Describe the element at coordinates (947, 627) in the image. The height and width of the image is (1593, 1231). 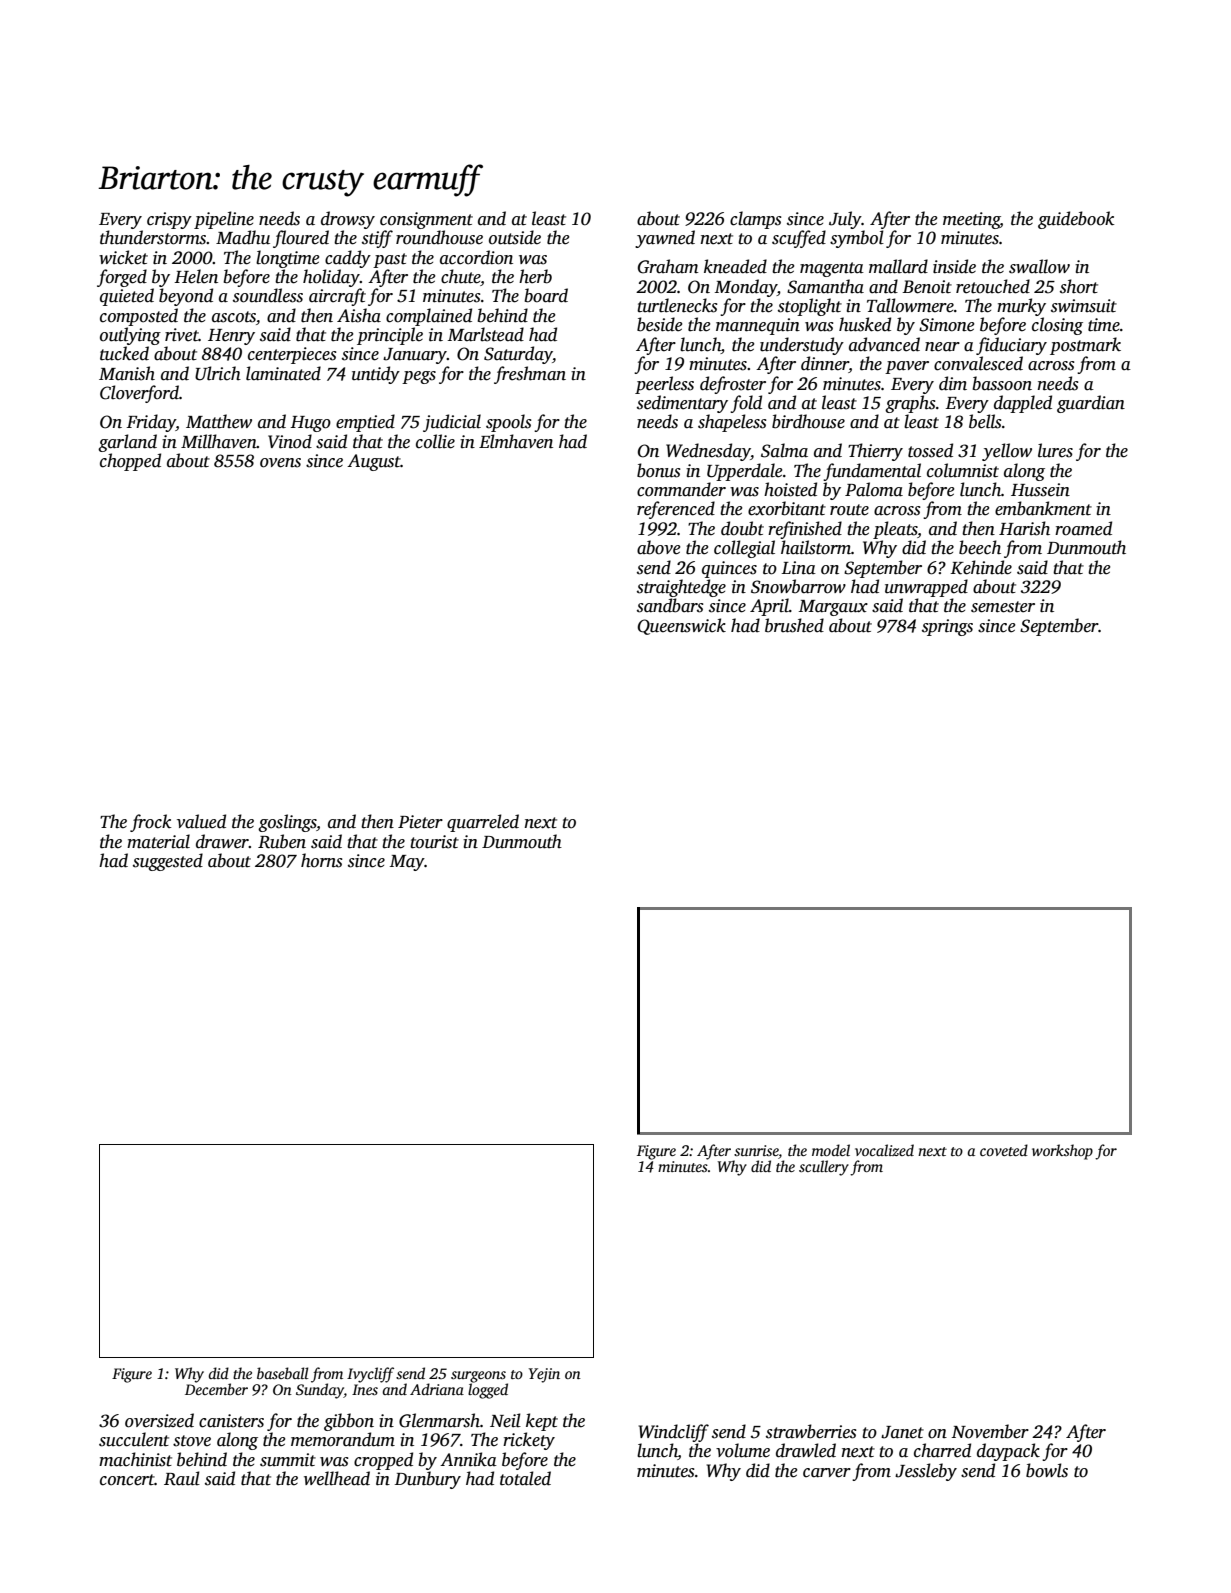
I see `springs` at that location.
